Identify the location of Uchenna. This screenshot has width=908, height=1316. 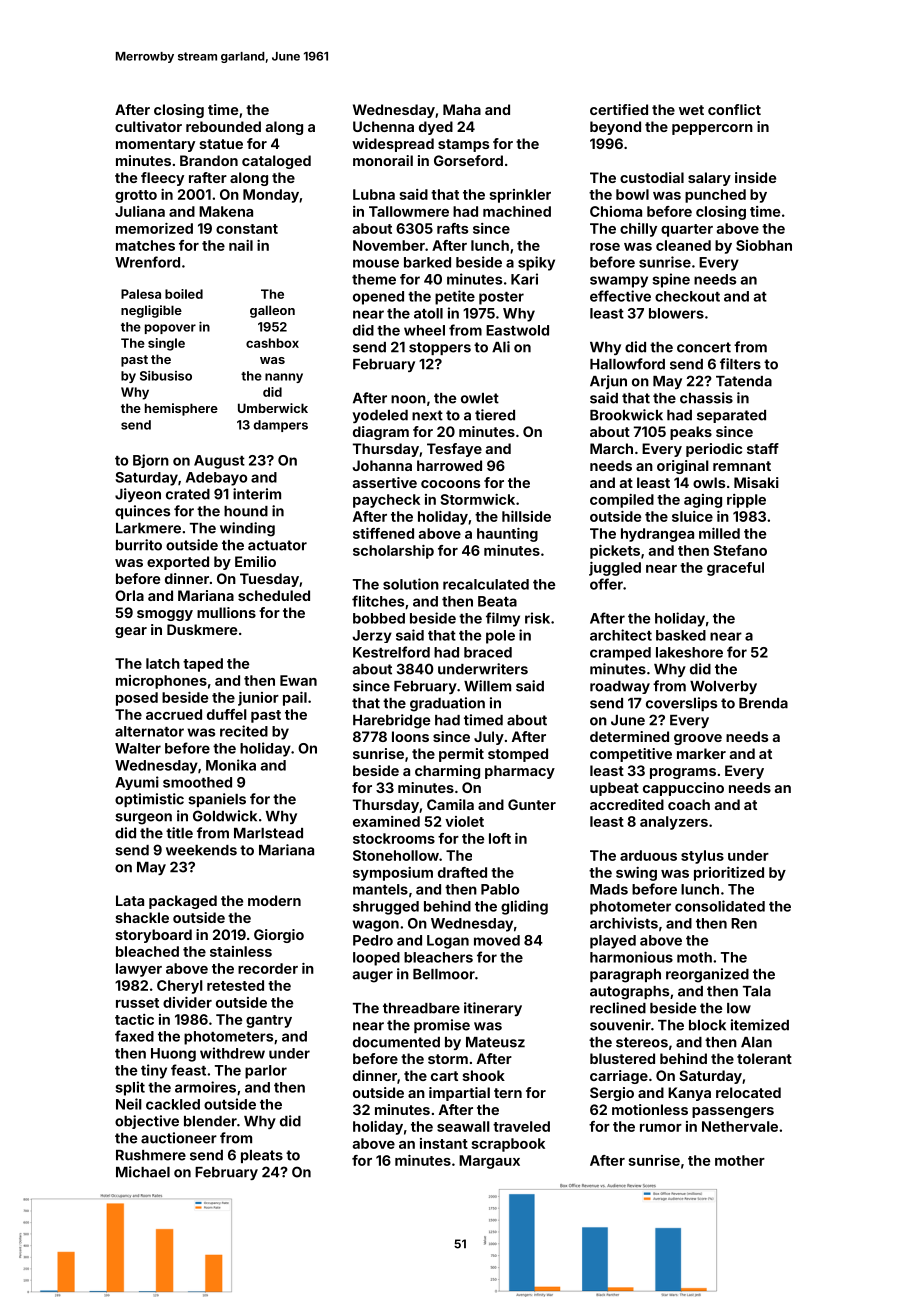
(383, 126).
